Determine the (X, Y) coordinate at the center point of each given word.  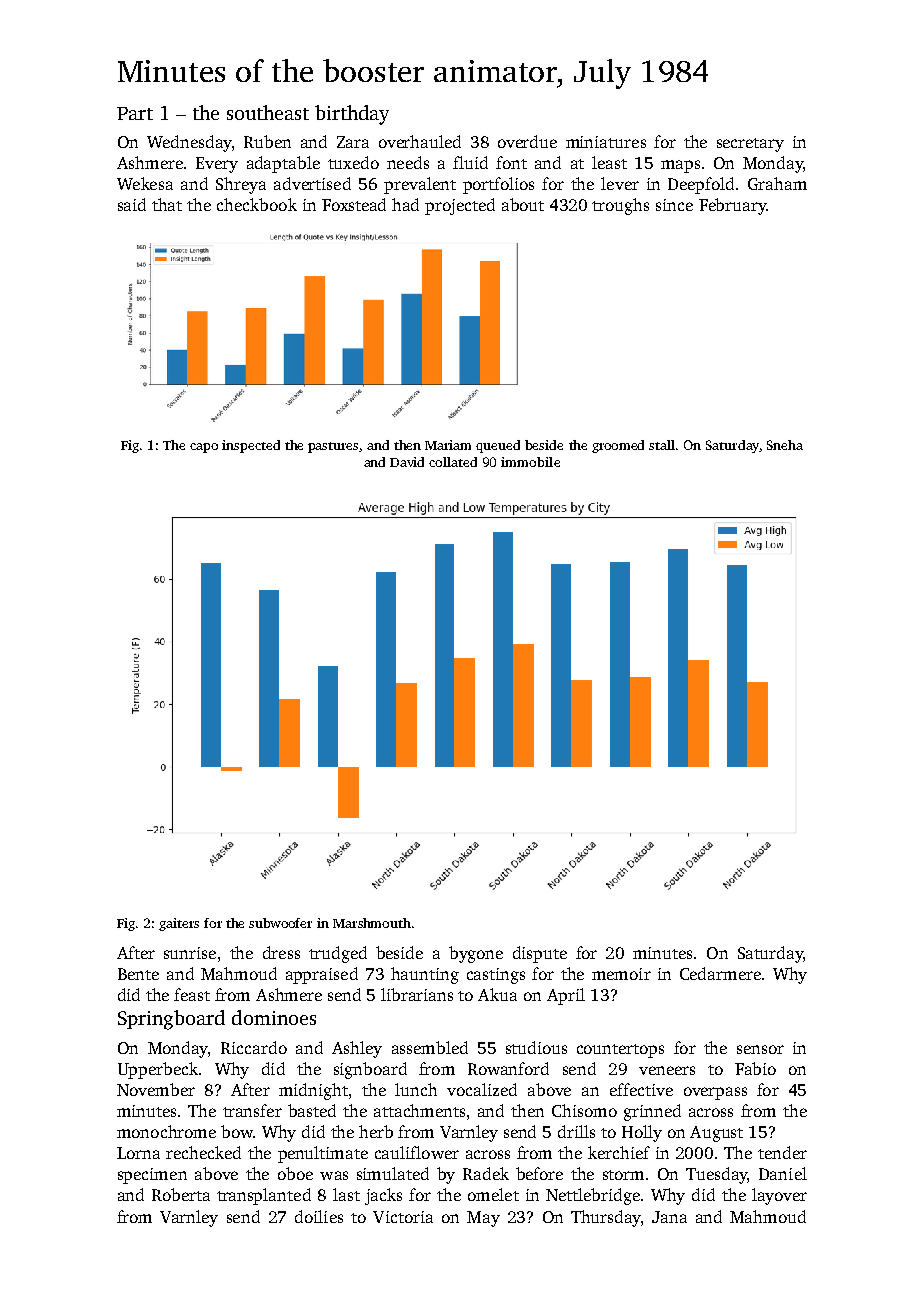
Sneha (785, 445)
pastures (333, 447)
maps (680, 166)
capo (204, 448)
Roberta (181, 1194)
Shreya (241, 185)
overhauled (420, 141)
